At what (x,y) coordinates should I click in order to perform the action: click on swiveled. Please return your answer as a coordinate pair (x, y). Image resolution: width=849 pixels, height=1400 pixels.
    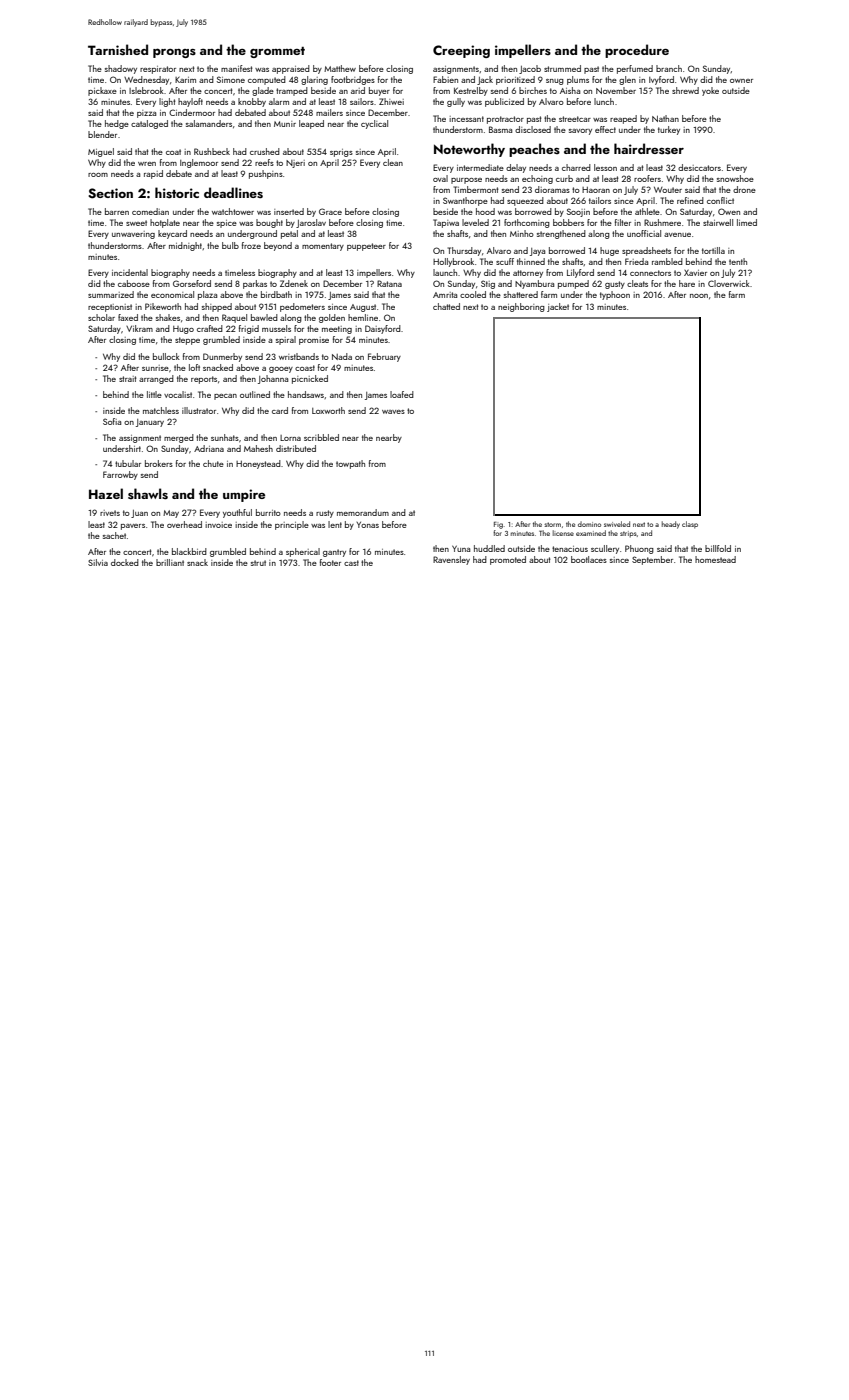
    Looking at the image, I should click on (617, 524).
